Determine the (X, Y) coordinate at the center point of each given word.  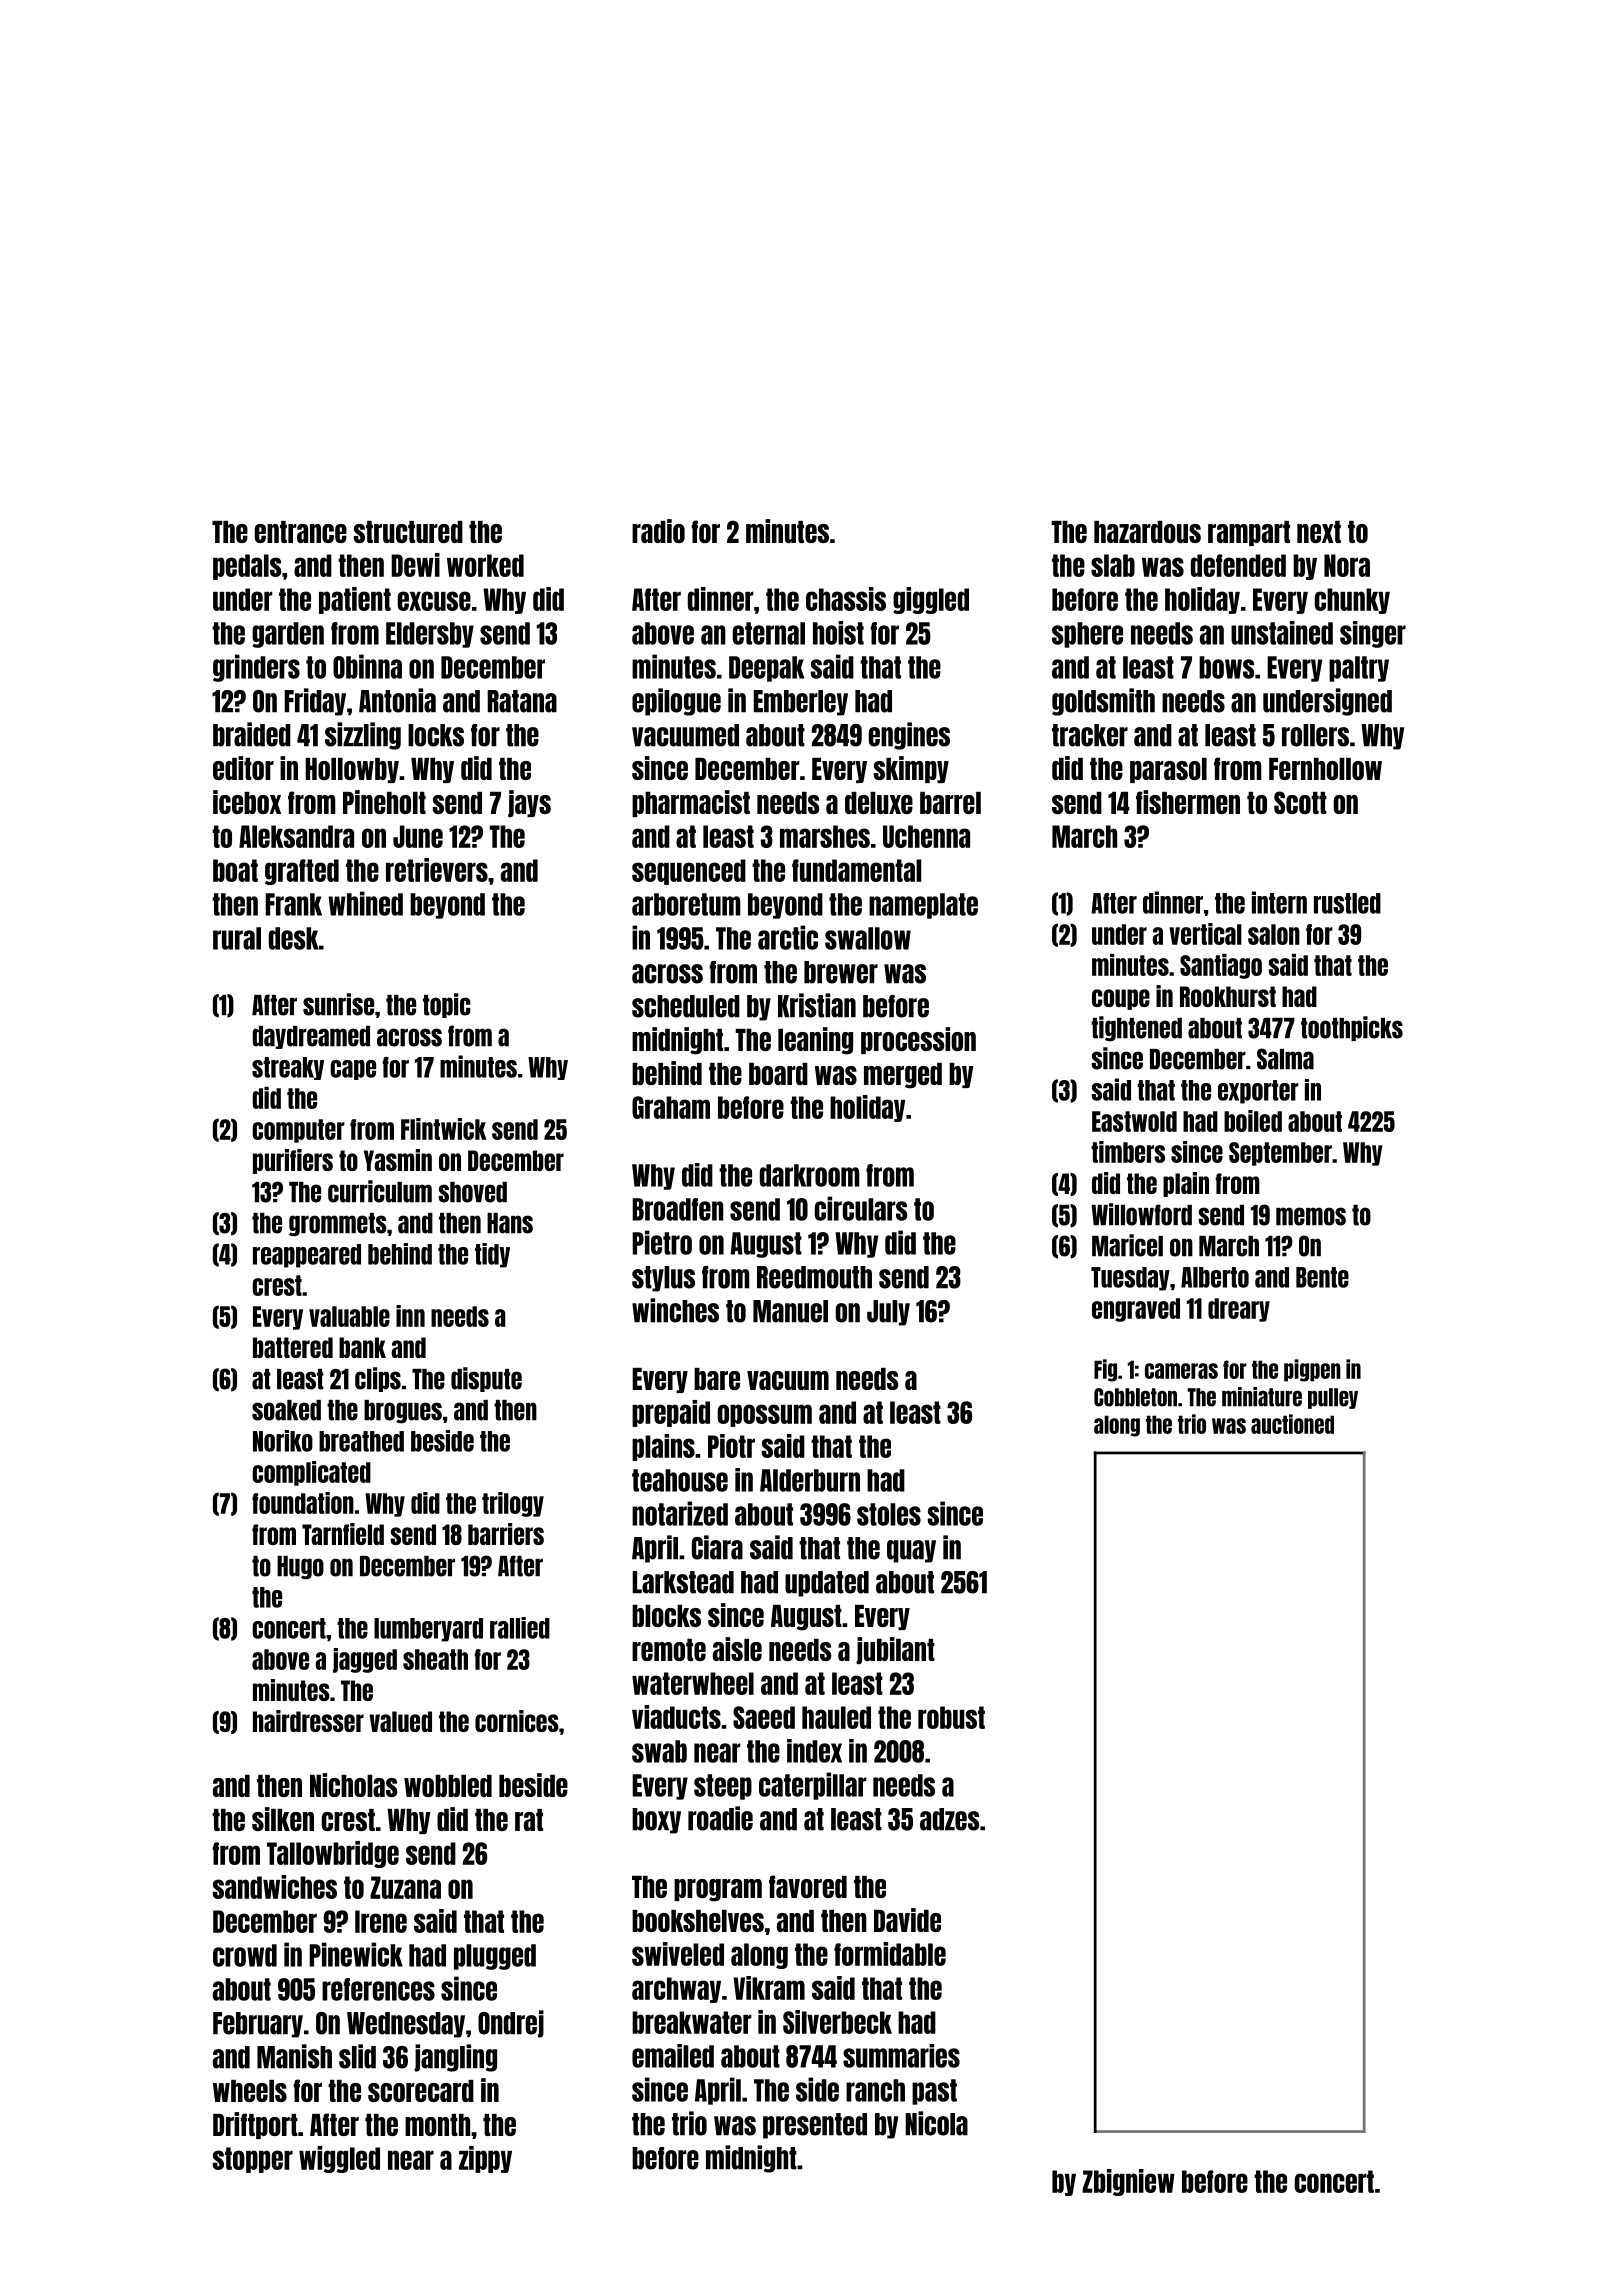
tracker (1090, 735)
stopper (252, 2160)
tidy (492, 1255)
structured (408, 532)
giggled (931, 600)
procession (918, 1040)
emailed (673, 2056)
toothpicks (1352, 1028)
